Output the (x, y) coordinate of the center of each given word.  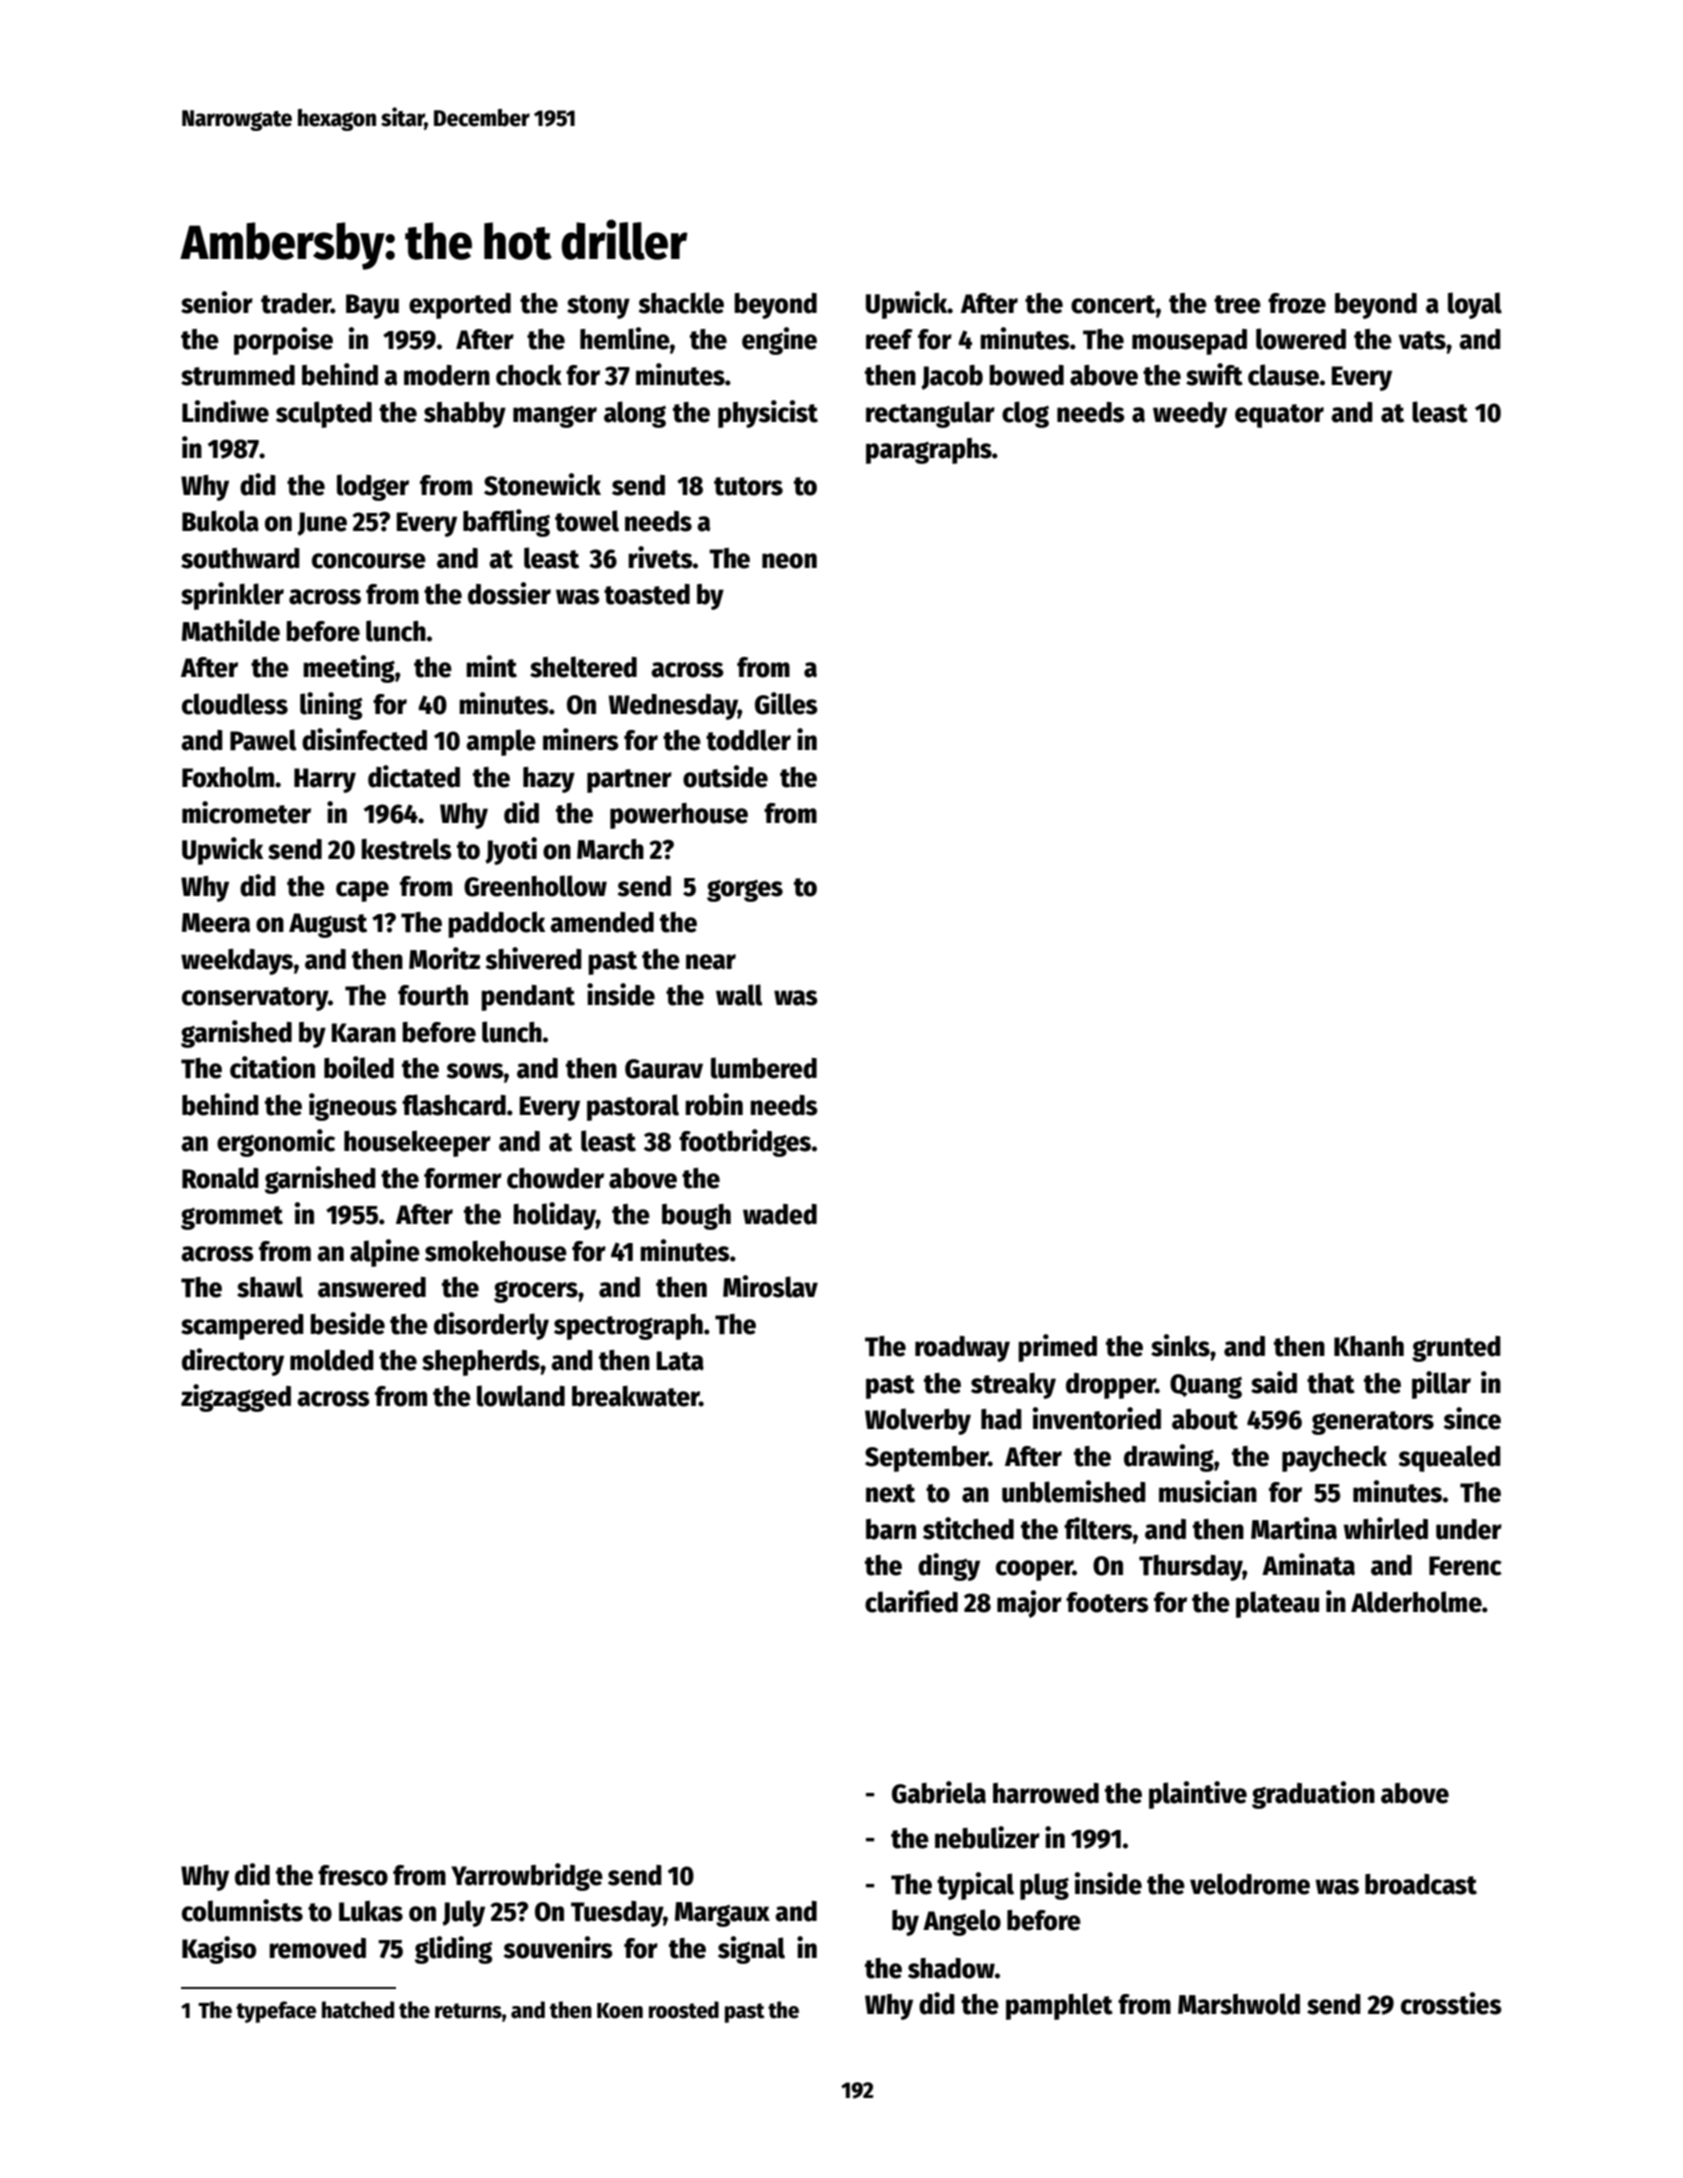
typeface (276, 2012)
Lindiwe (225, 411)
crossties (1451, 2003)
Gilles (786, 703)
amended (602, 922)
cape (362, 891)
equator (1279, 416)
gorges (745, 890)
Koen (620, 2011)
